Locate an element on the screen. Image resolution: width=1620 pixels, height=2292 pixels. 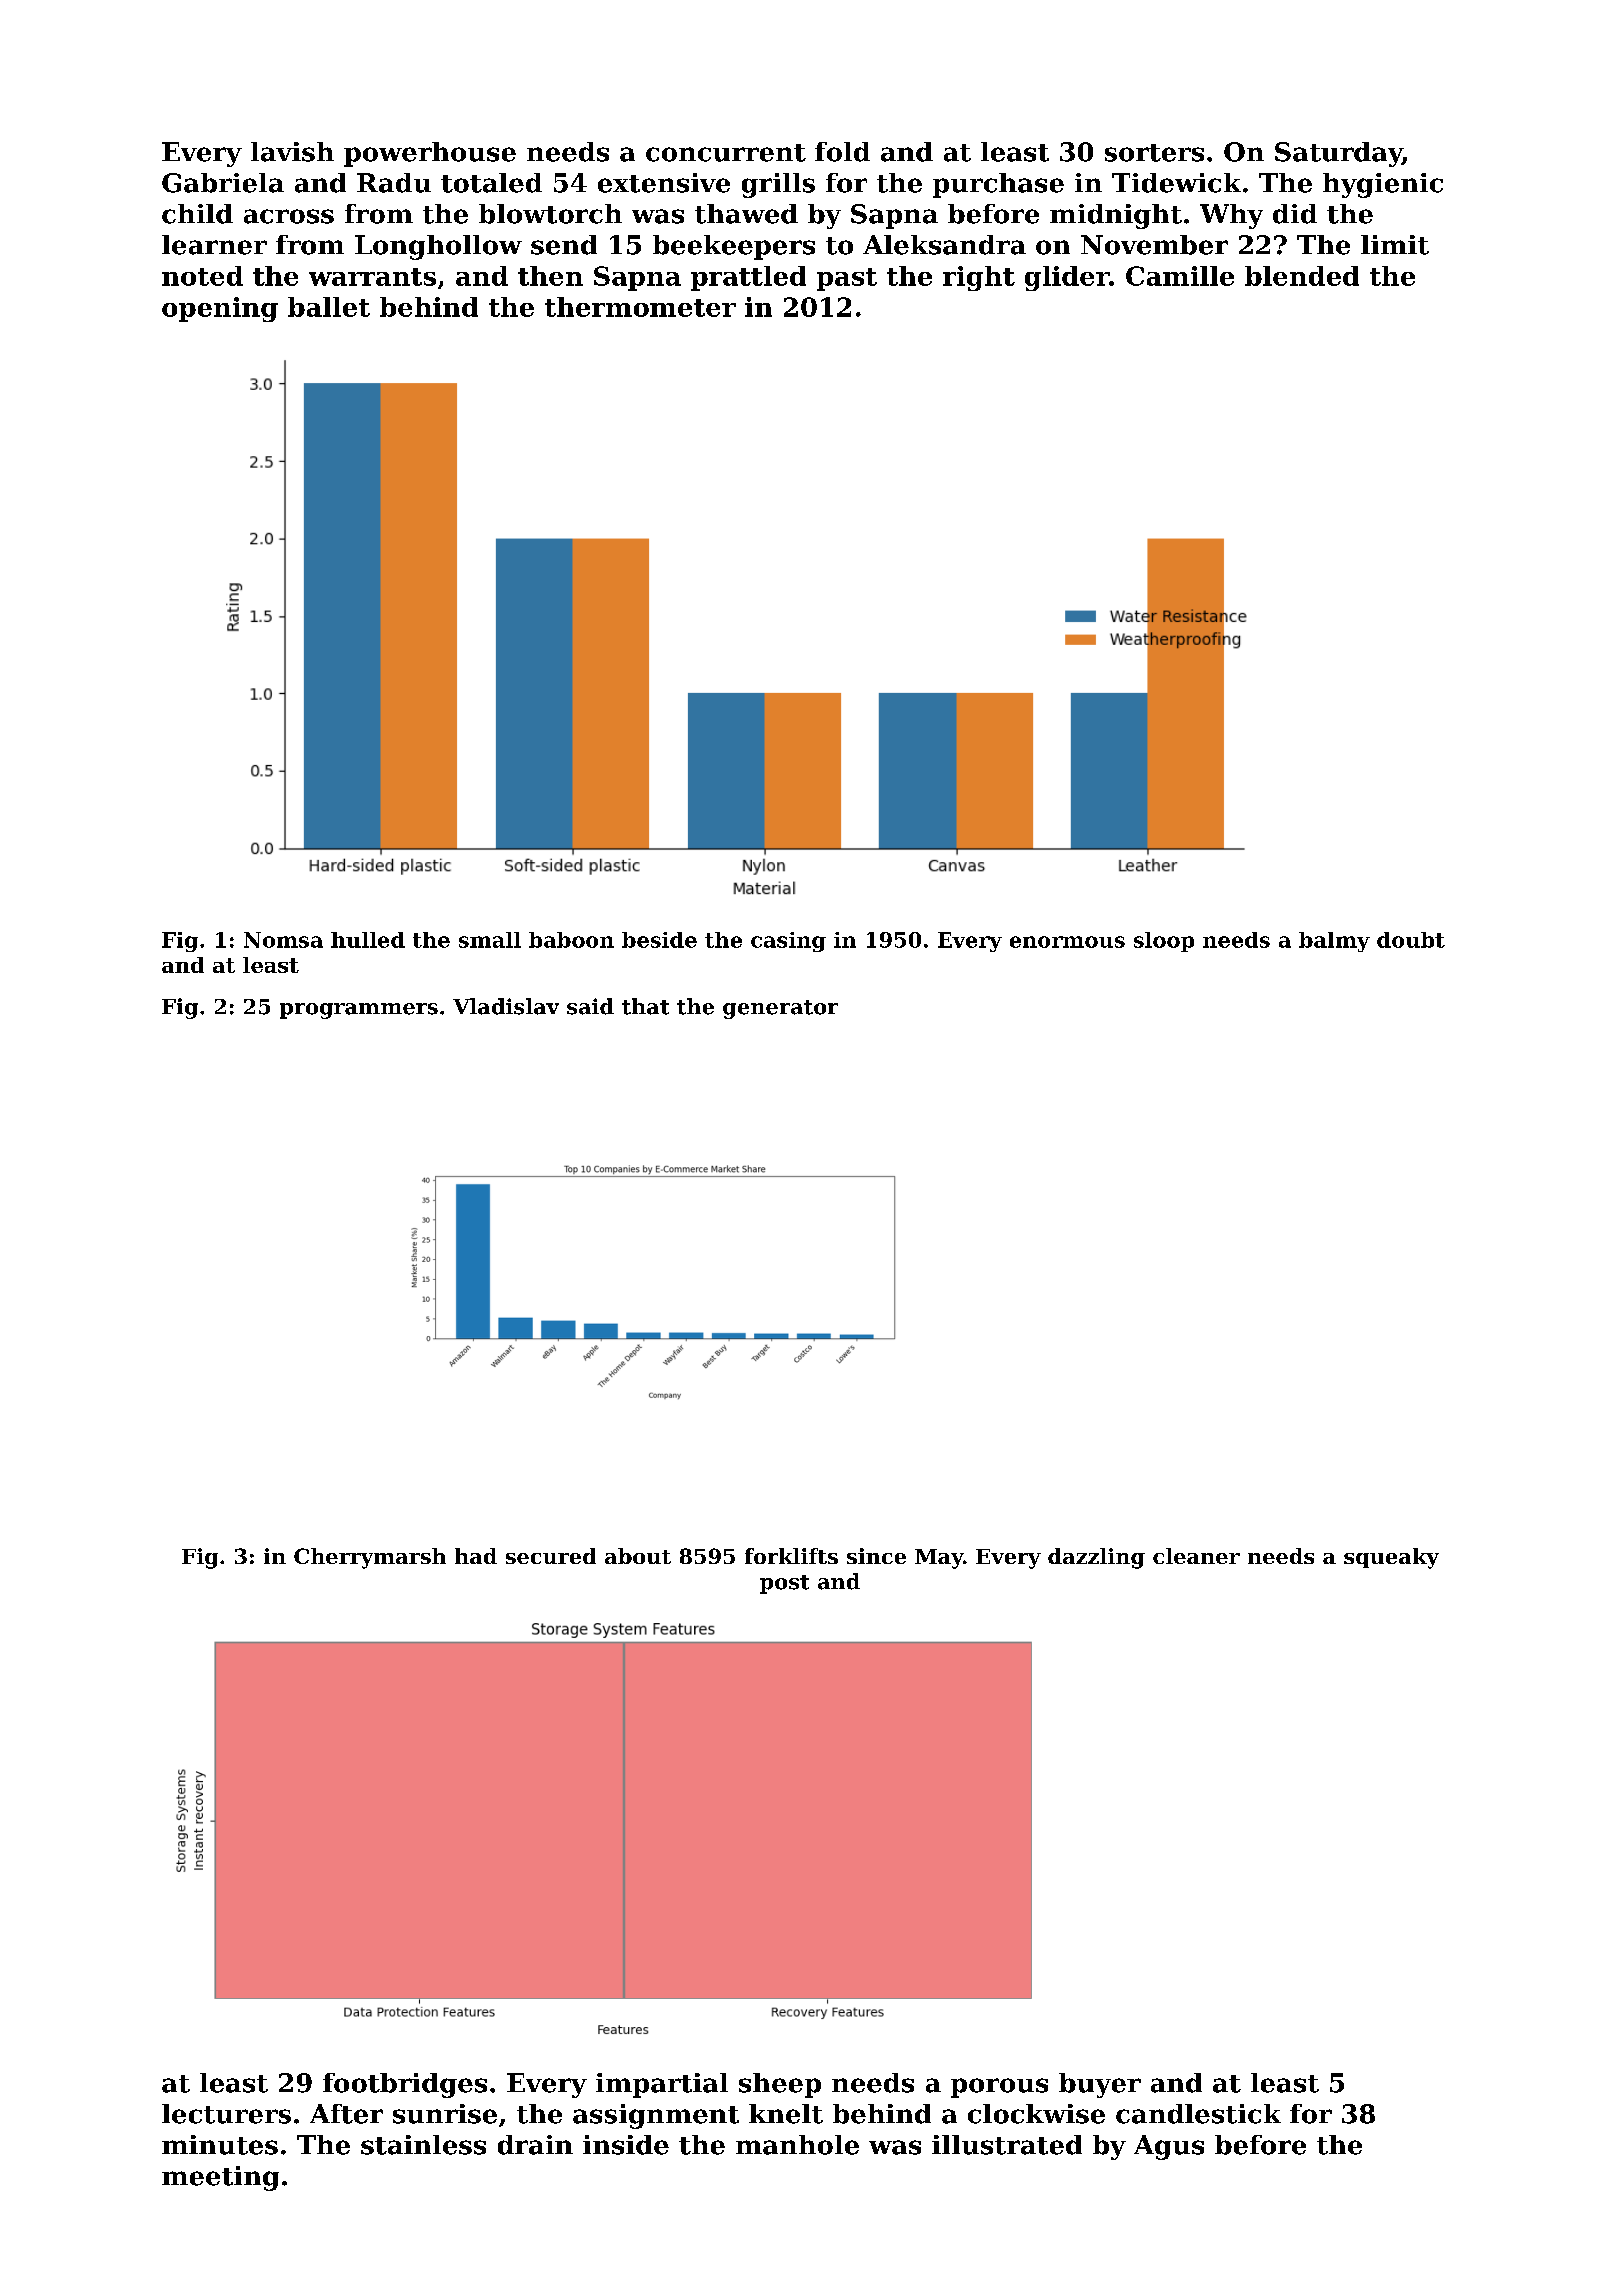
opening is located at coordinates (220, 309).
